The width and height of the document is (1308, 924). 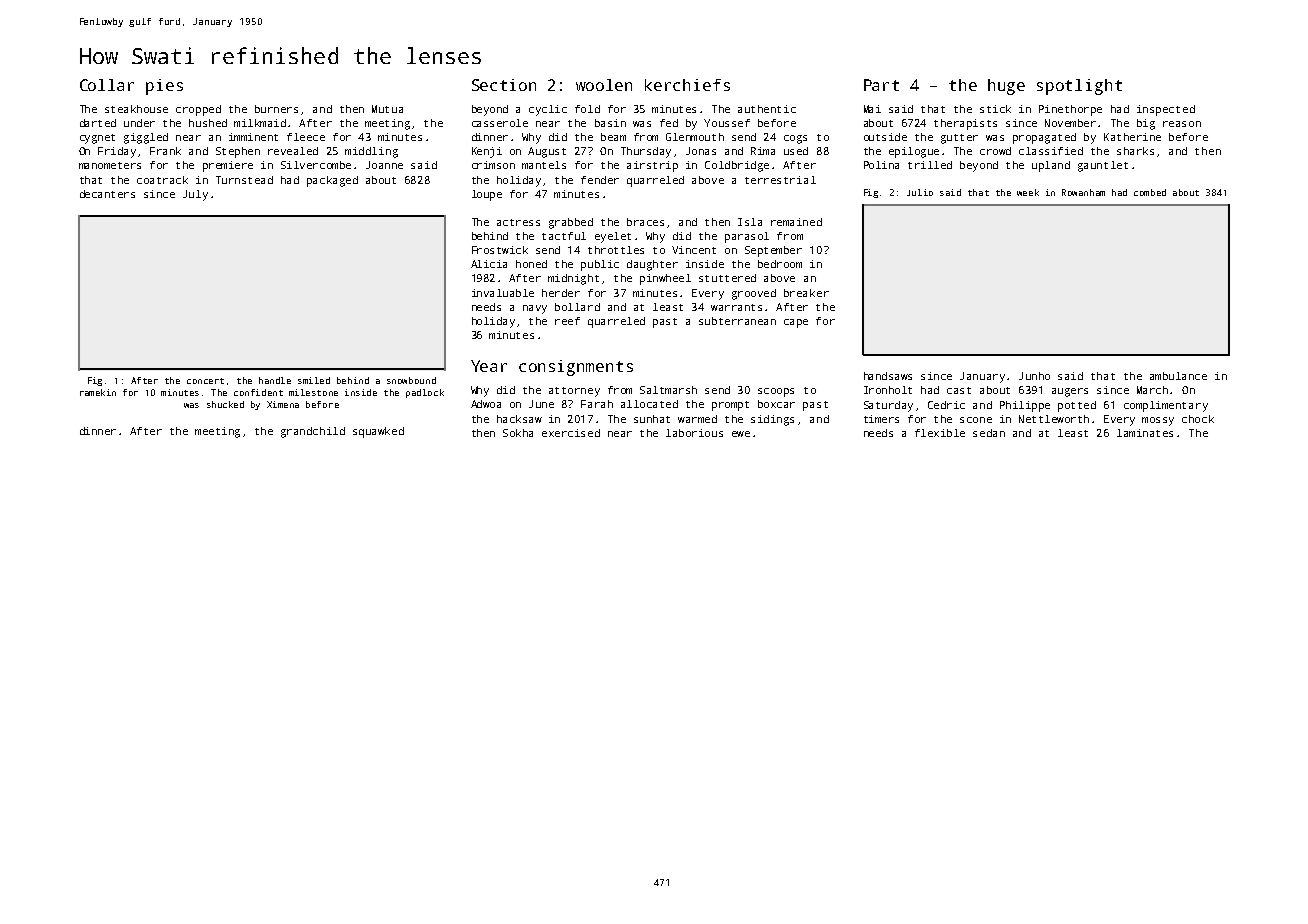 What do you see at coordinates (98, 392) in the document?
I see `ramekin` at bounding box center [98, 392].
